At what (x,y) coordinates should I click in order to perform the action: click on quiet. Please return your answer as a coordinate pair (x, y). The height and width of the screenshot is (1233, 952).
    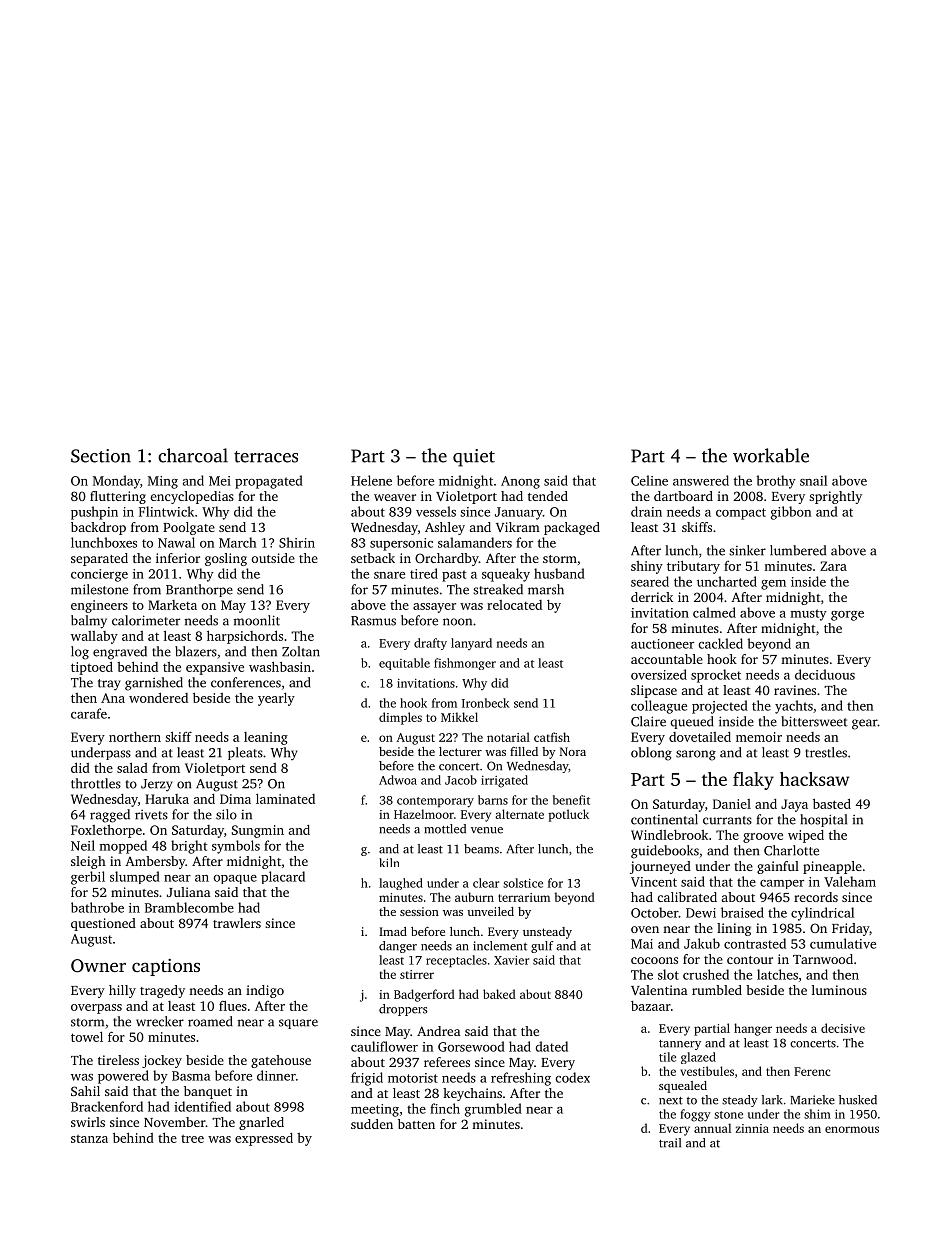
    Looking at the image, I should click on (474, 458).
